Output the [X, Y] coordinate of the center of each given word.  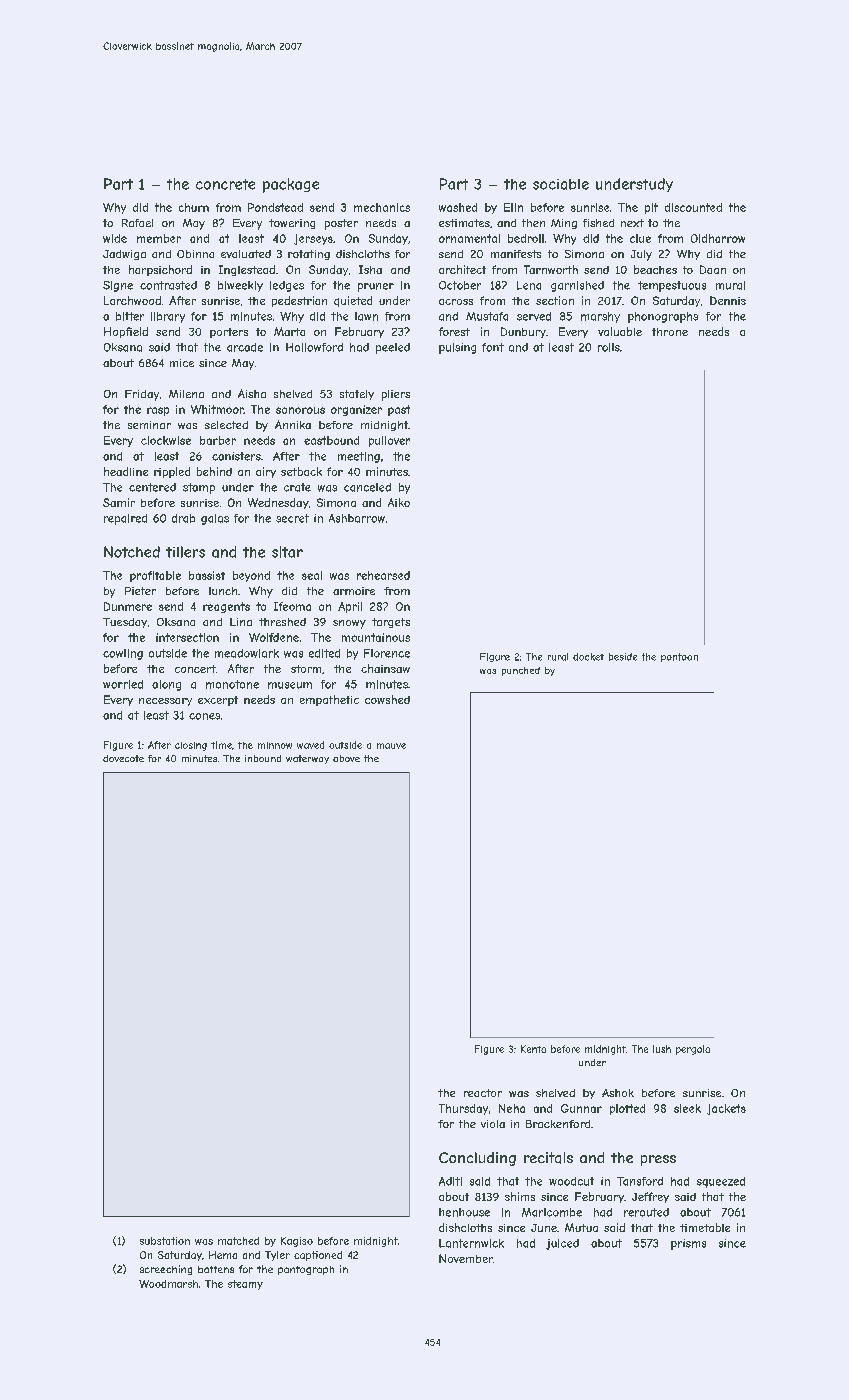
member [159, 238]
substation [165, 1241]
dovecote [123, 758]
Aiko [399, 502]
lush [662, 1049]
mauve [391, 746]
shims [520, 1196]
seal [312, 575]
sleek [687, 1108]
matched [238, 1241]
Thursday [463, 1109]
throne [670, 332]
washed [458, 207]
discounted [693, 207]
